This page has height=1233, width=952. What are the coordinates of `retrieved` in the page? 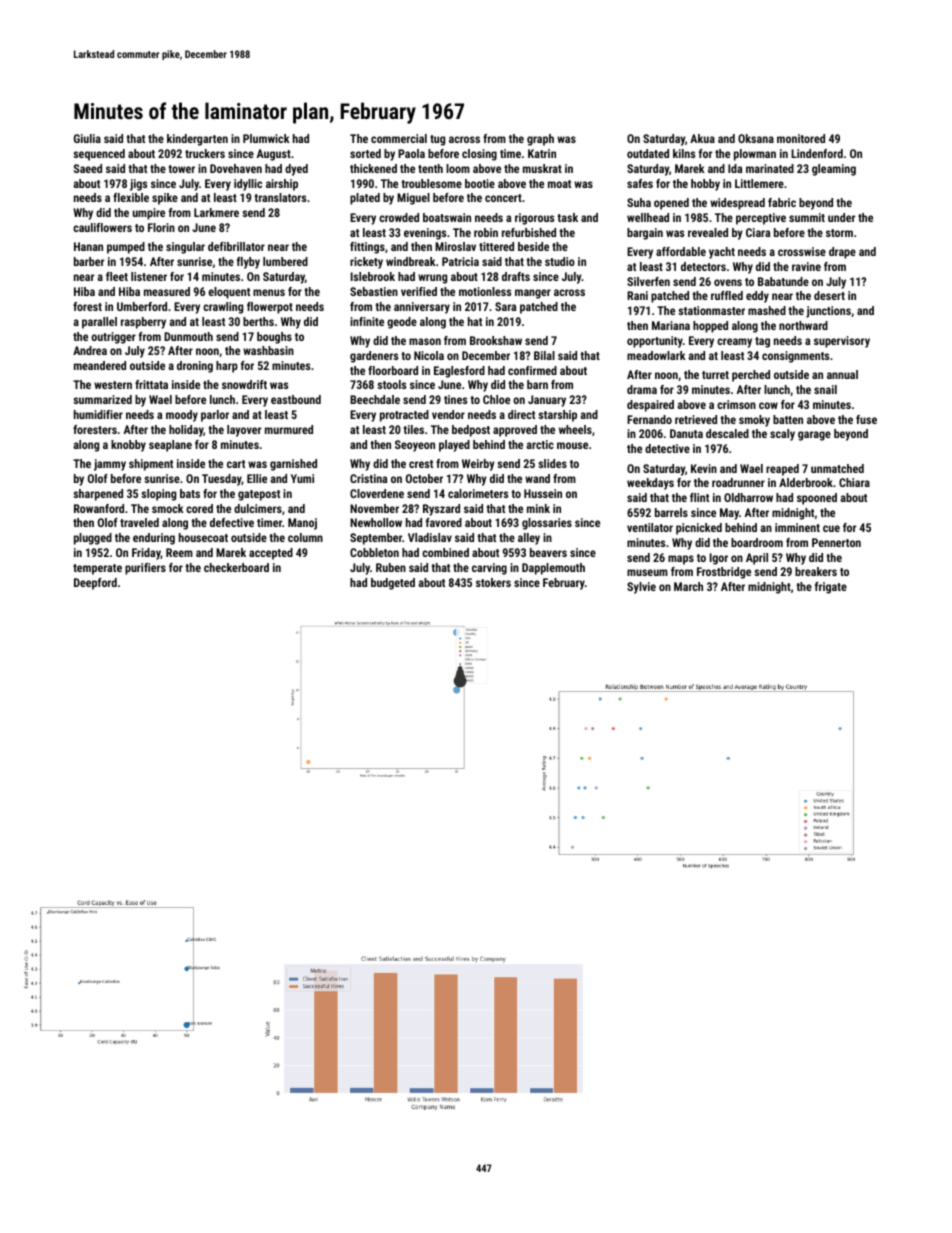 It's located at (696, 419).
